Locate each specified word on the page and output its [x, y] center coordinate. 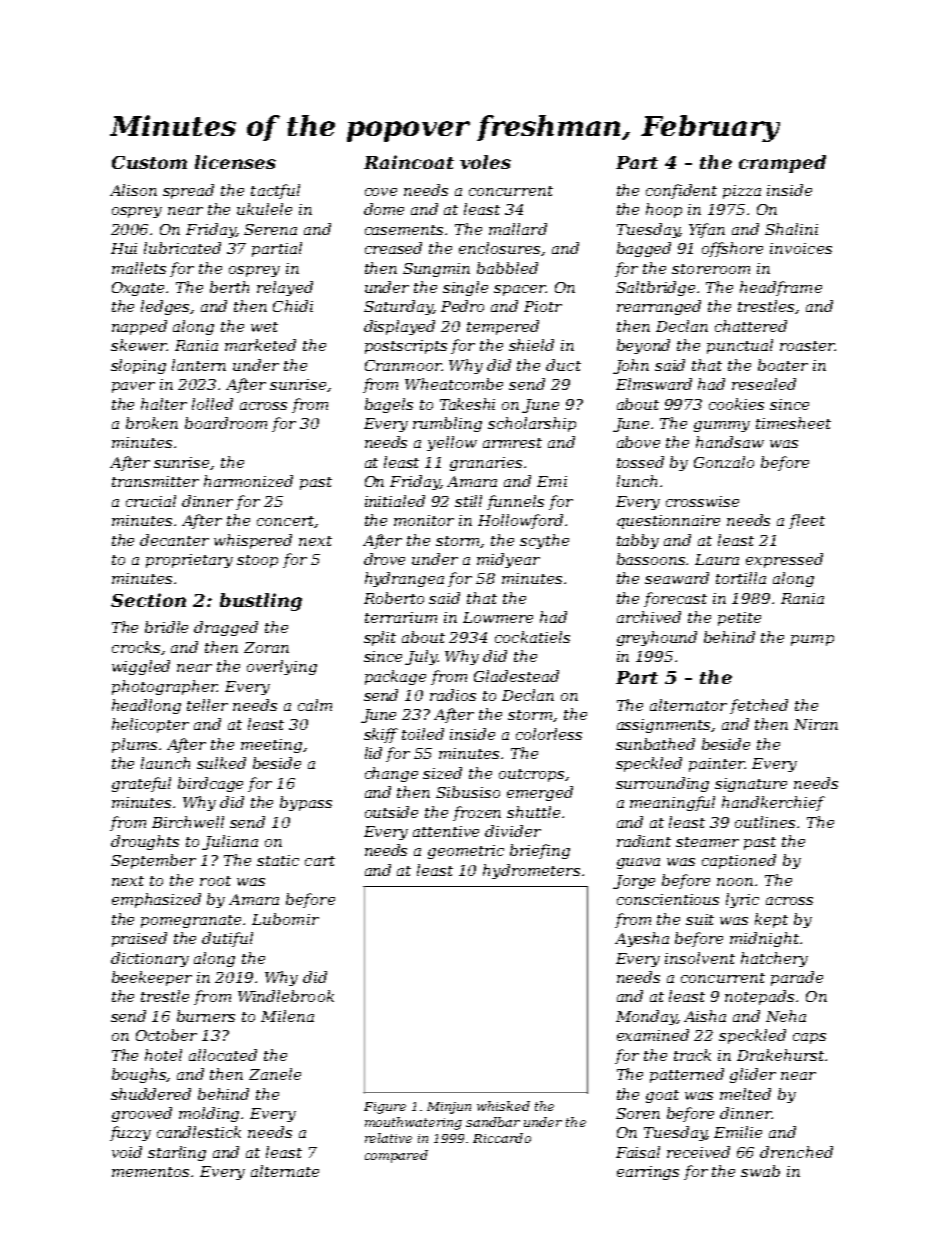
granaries [486, 464]
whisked [503, 1106]
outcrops [531, 775]
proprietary [189, 561]
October [166, 1035]
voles [485, 162]
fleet [807, 521]
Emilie [738, 1132]
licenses [235, 162]
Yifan [707, 230]
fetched [759, 706]
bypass [306, 803]
